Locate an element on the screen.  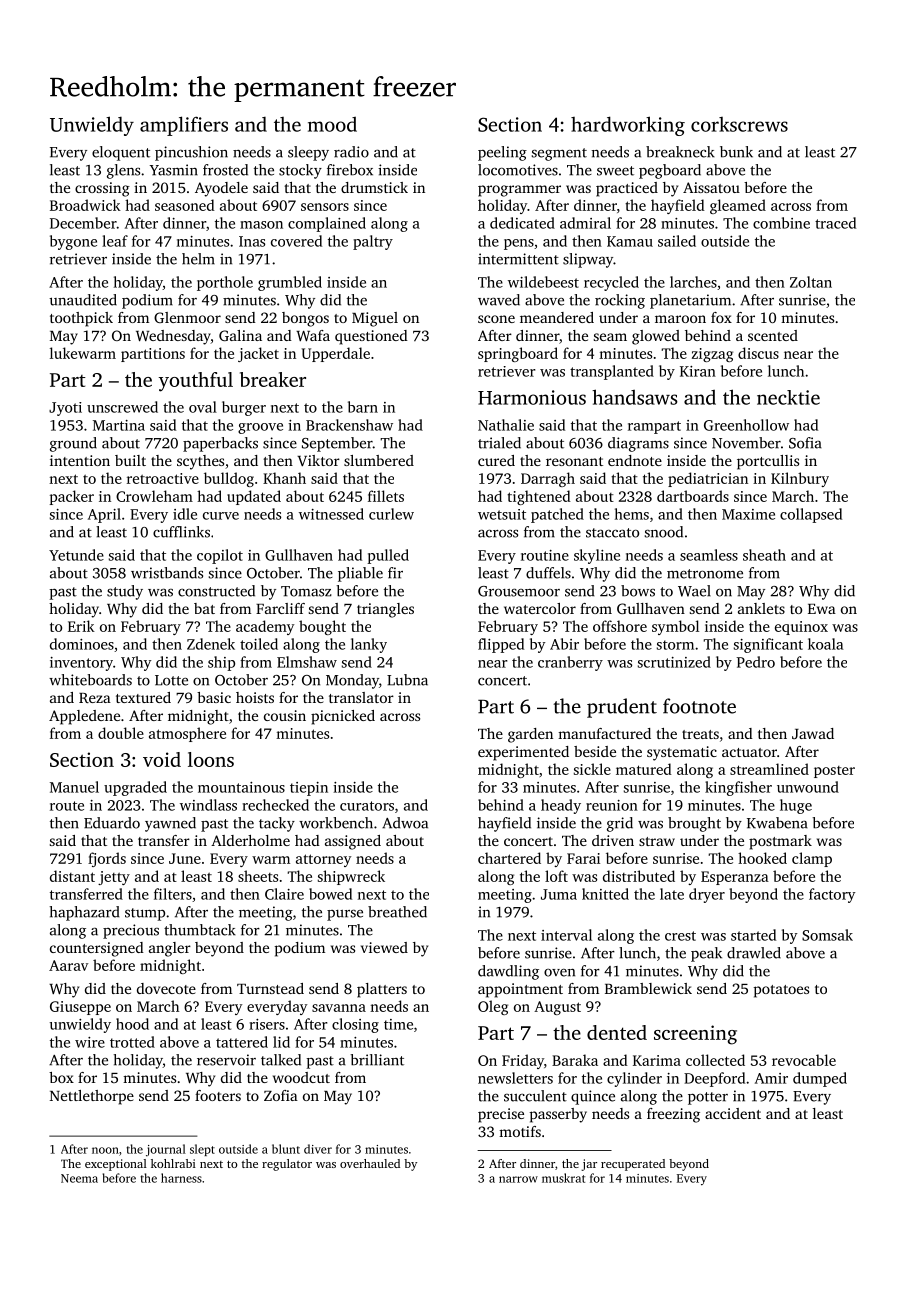
textured is located at coordinates (143, 697).
